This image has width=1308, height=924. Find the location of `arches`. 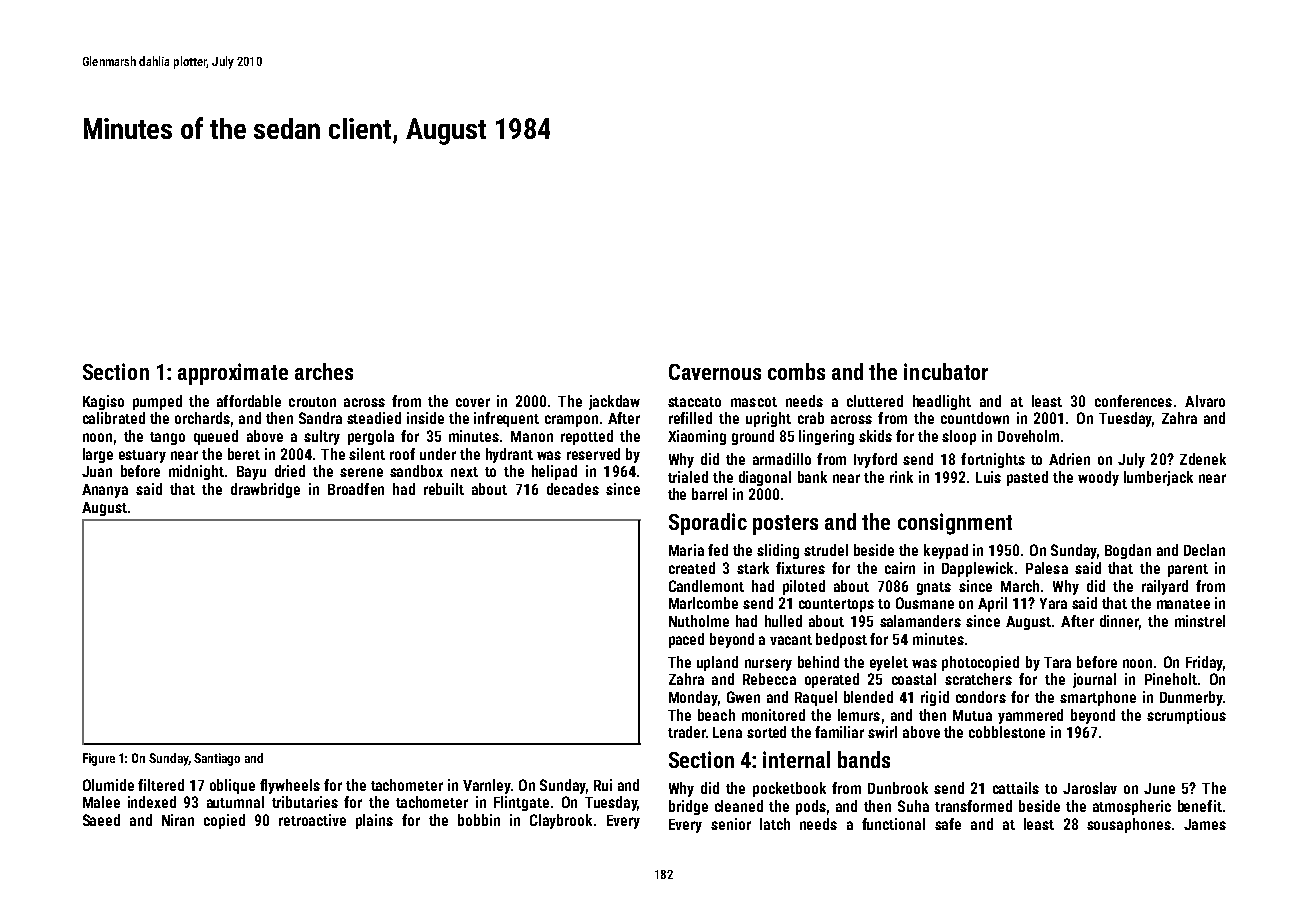

arches is located at coordinates (324, 371).
